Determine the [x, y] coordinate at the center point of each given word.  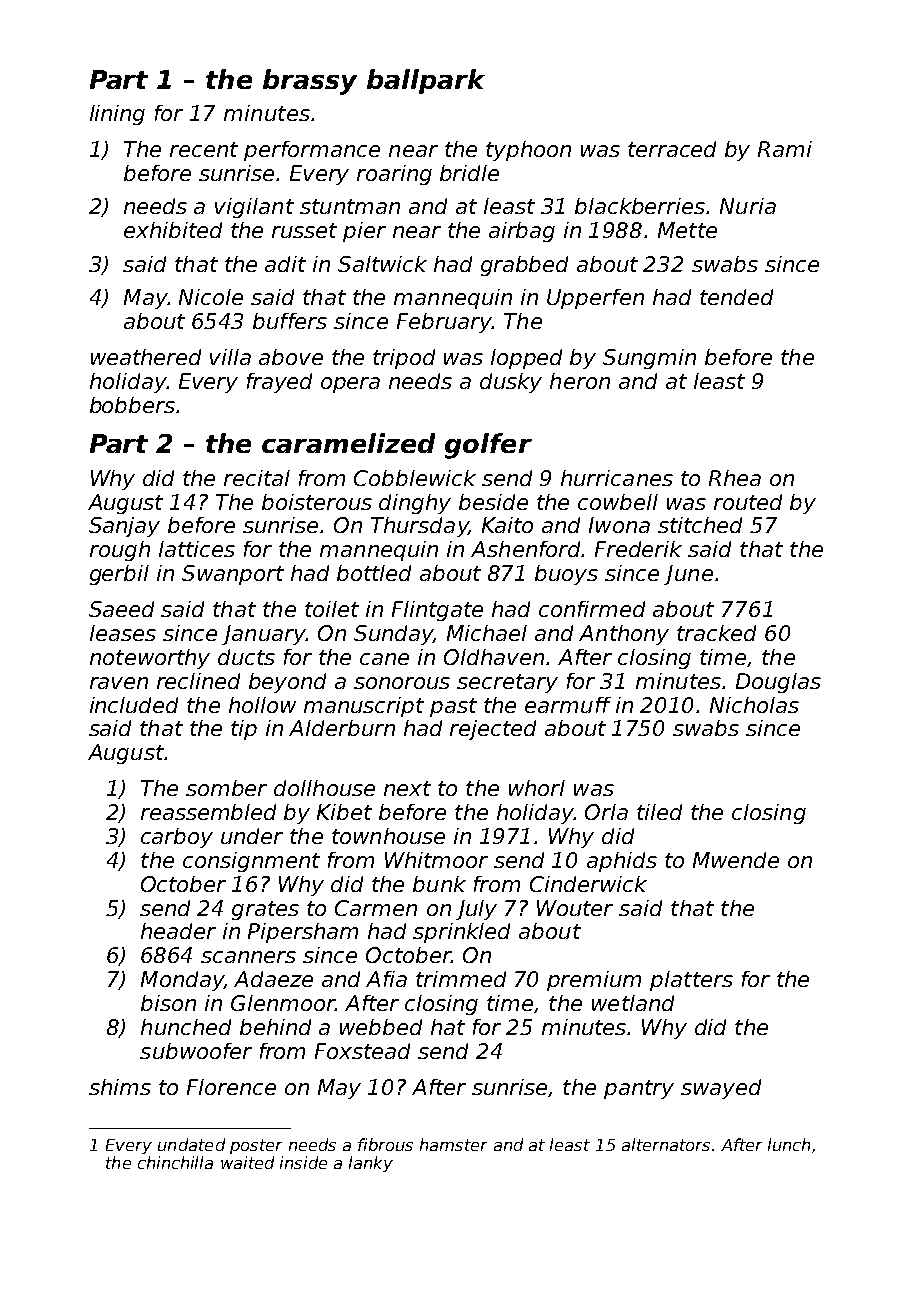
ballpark [426, 81]
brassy [310, 82]
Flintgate [437, 611]
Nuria [748, 206]
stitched [700, 525]
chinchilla [175, 1162]
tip [244, 730]
